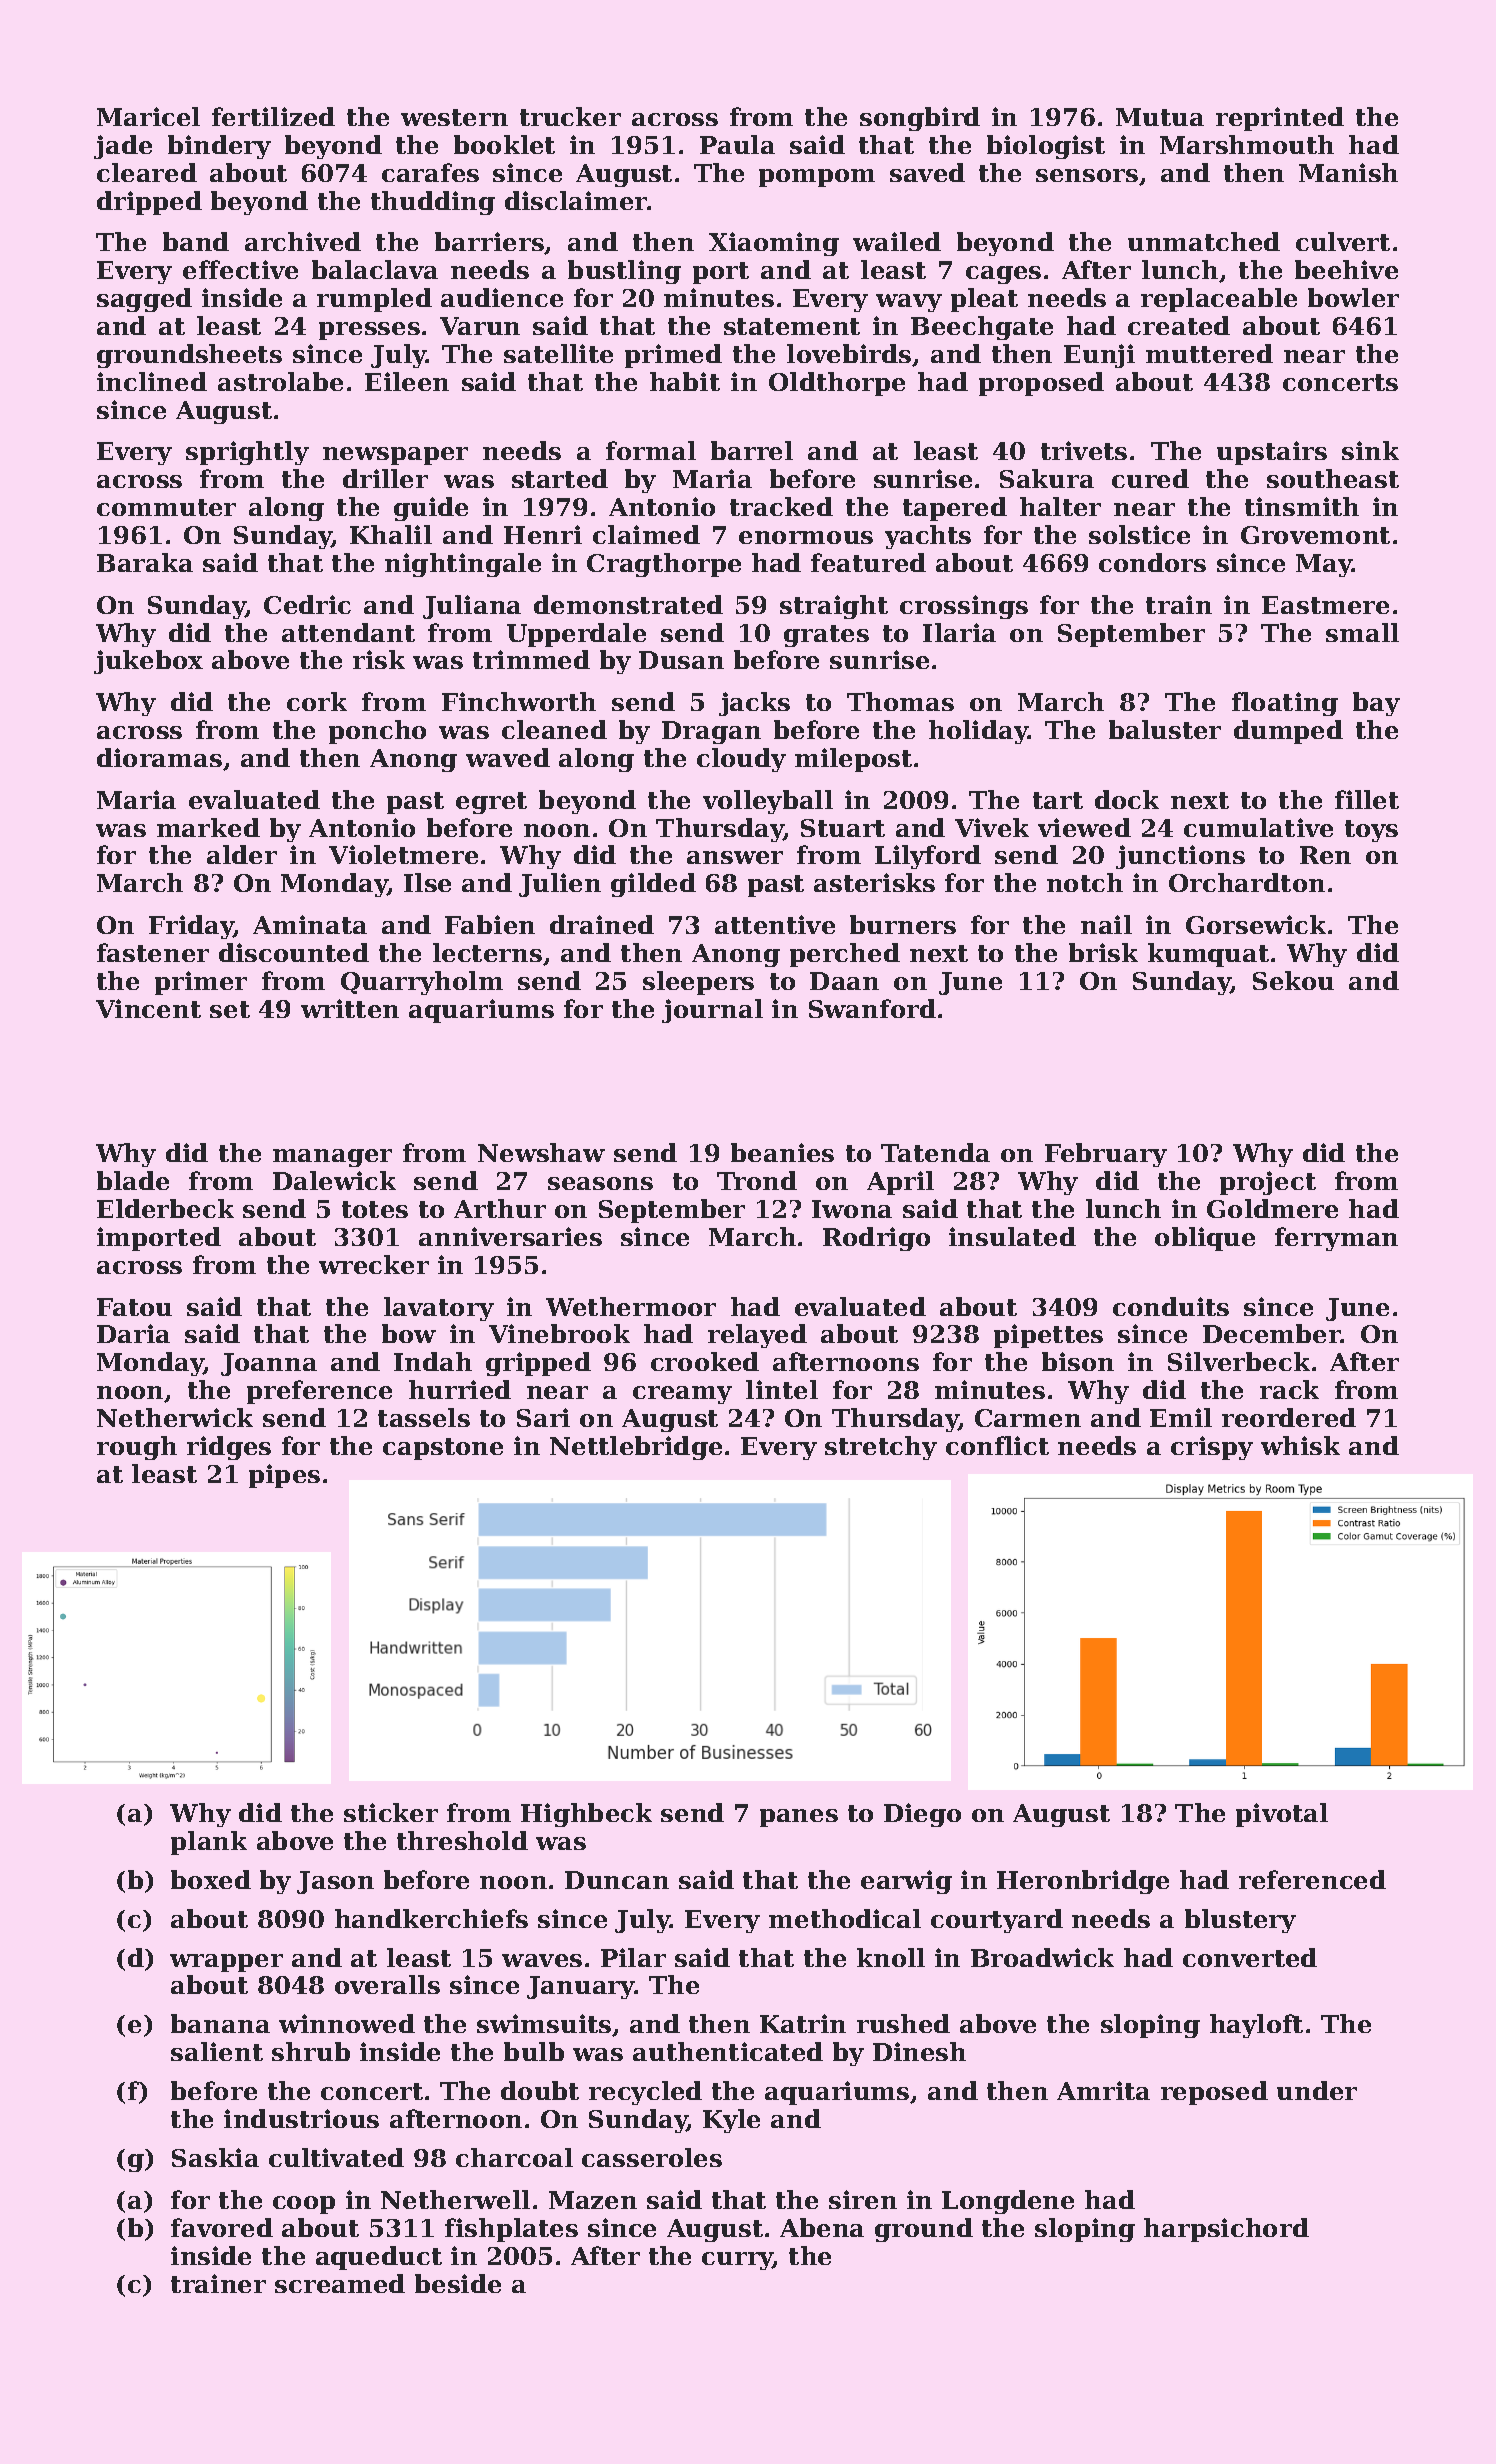  What do you see at coordinates (570, 116) in the document?
I see `trucker` at bounding box center [570, 116].
